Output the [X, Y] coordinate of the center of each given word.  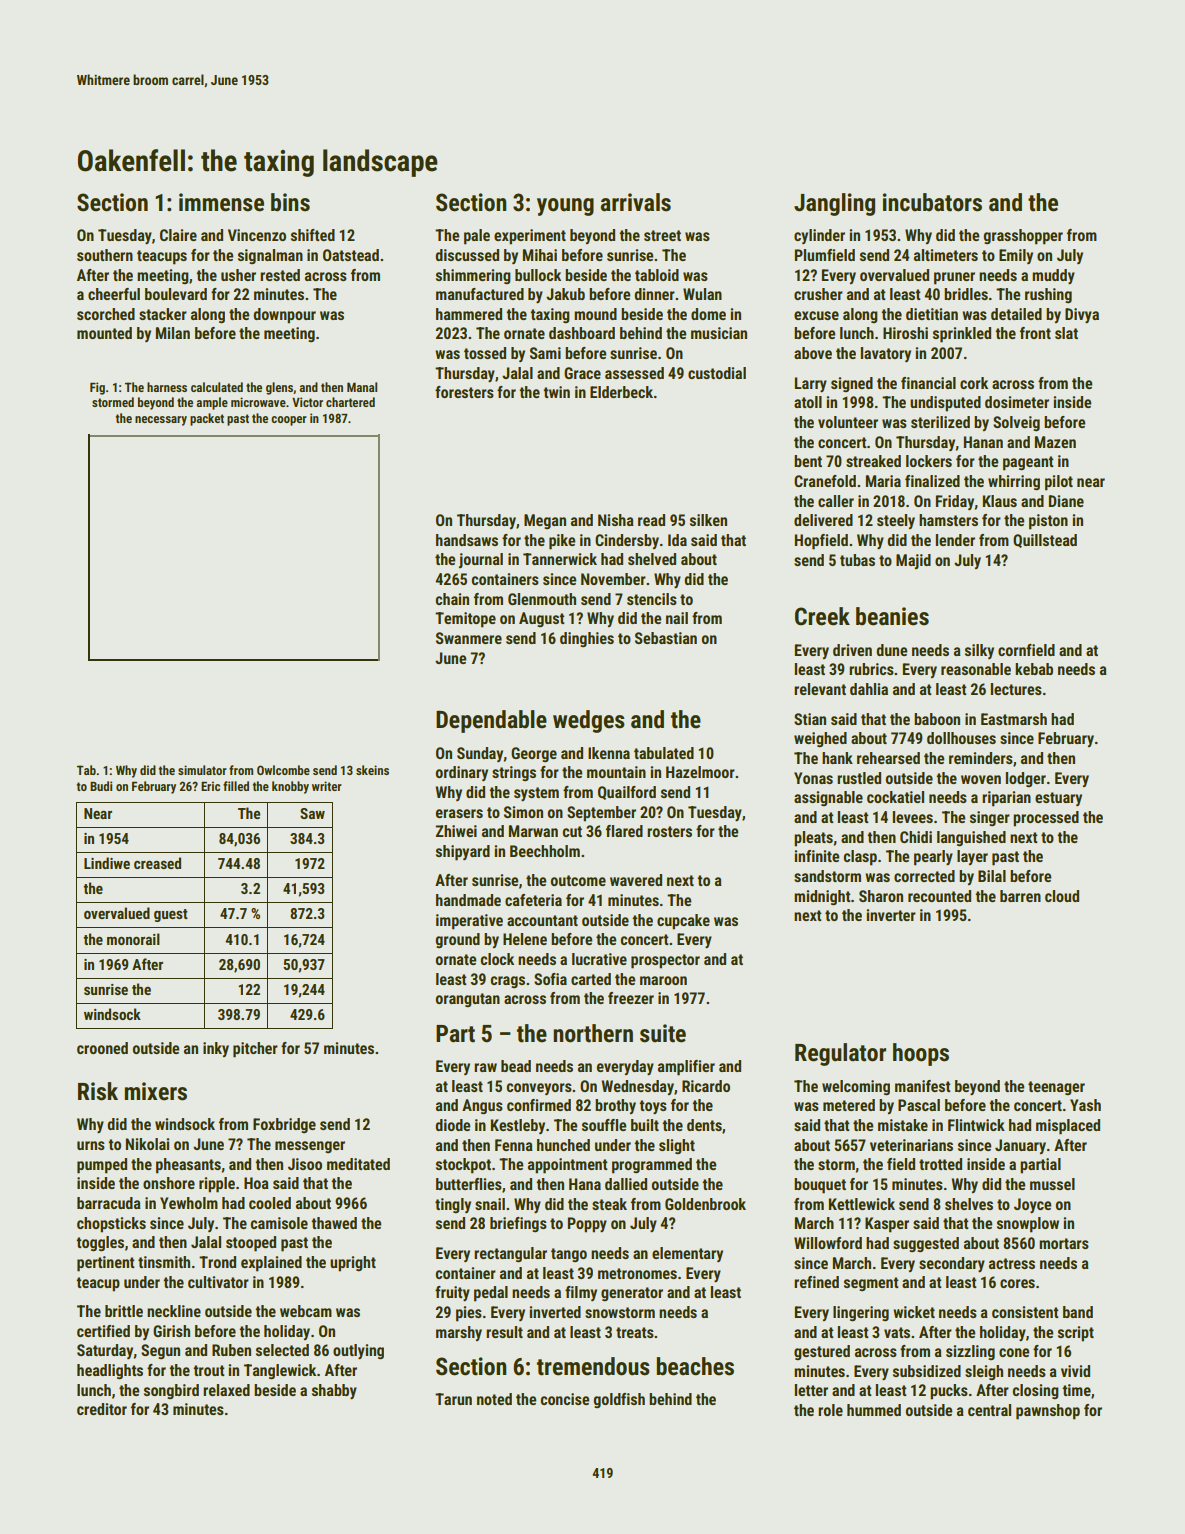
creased [157, 863]
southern [105, 255]
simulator [202, 770]
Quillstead [1045, 541]
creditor [102, 1409]
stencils [652, 599]
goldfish [619, 1400]
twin [556, 392]
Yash [1085, 1105]
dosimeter [1017, 402]
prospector [665, 961]
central [989, 1410]
